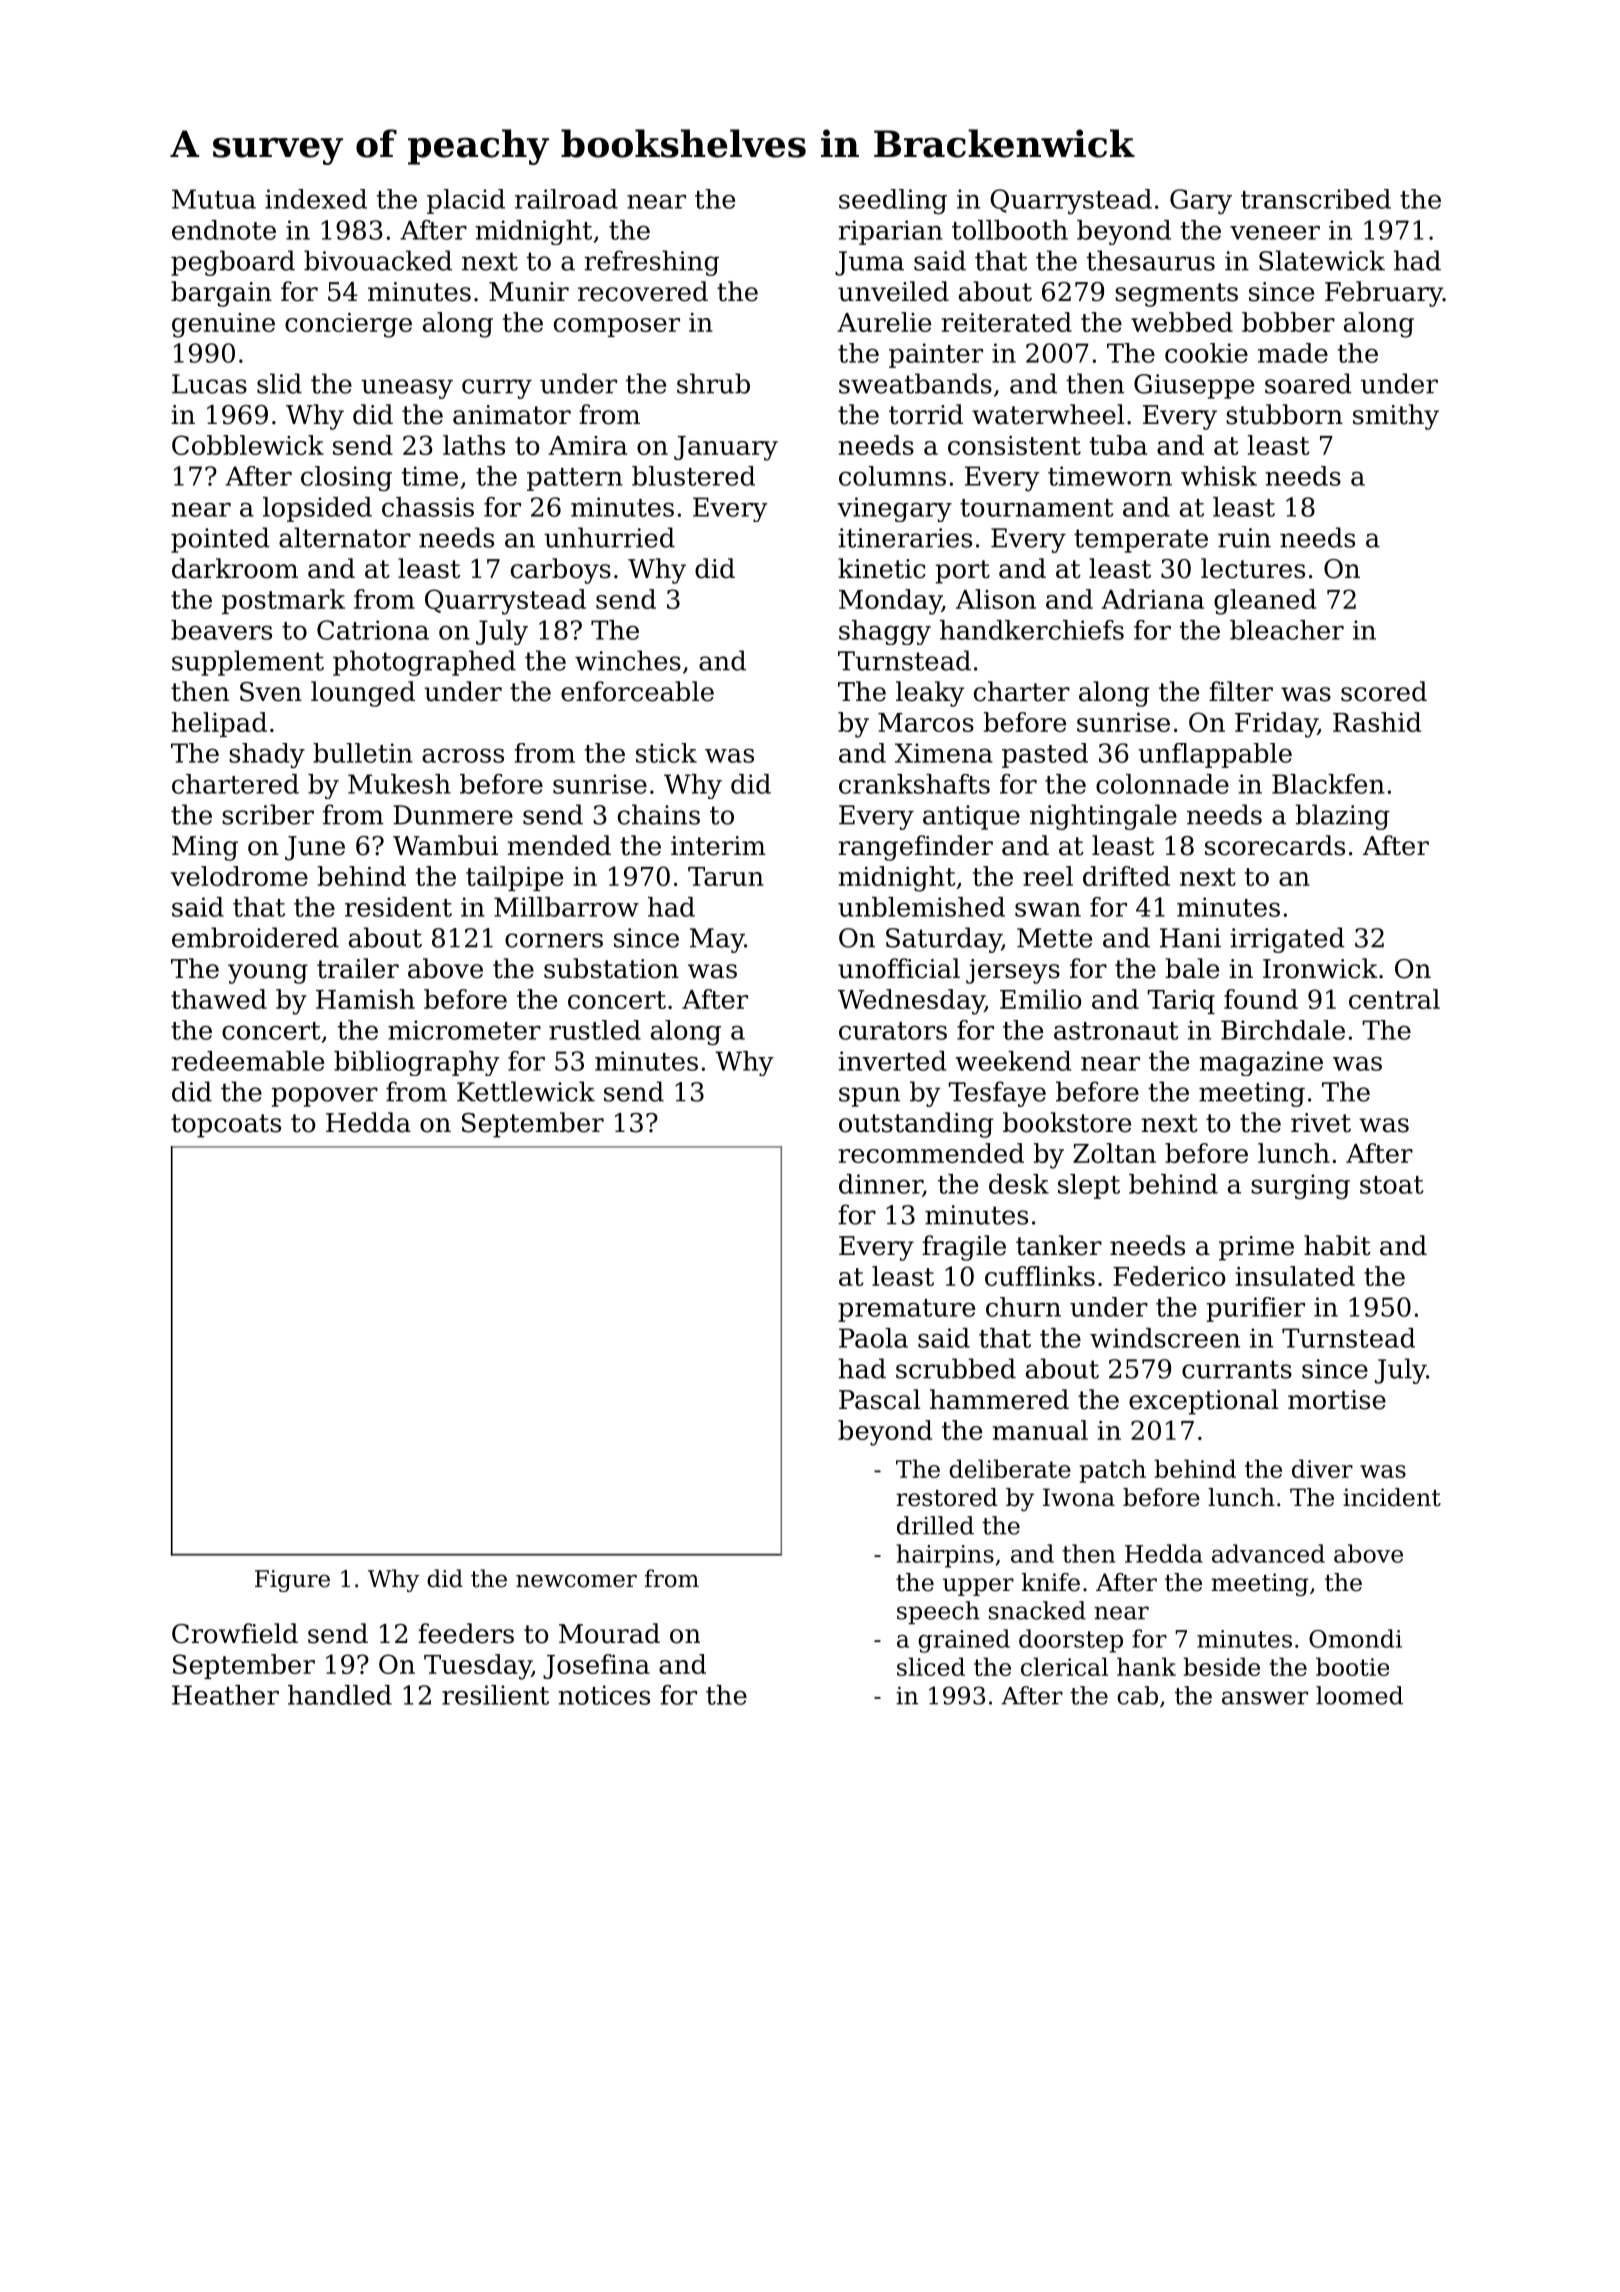 This screenshot has width=1620, height=2292. Describe the element at coordinates (348, 325) in the screenshot. I see `concierge` at that location.
